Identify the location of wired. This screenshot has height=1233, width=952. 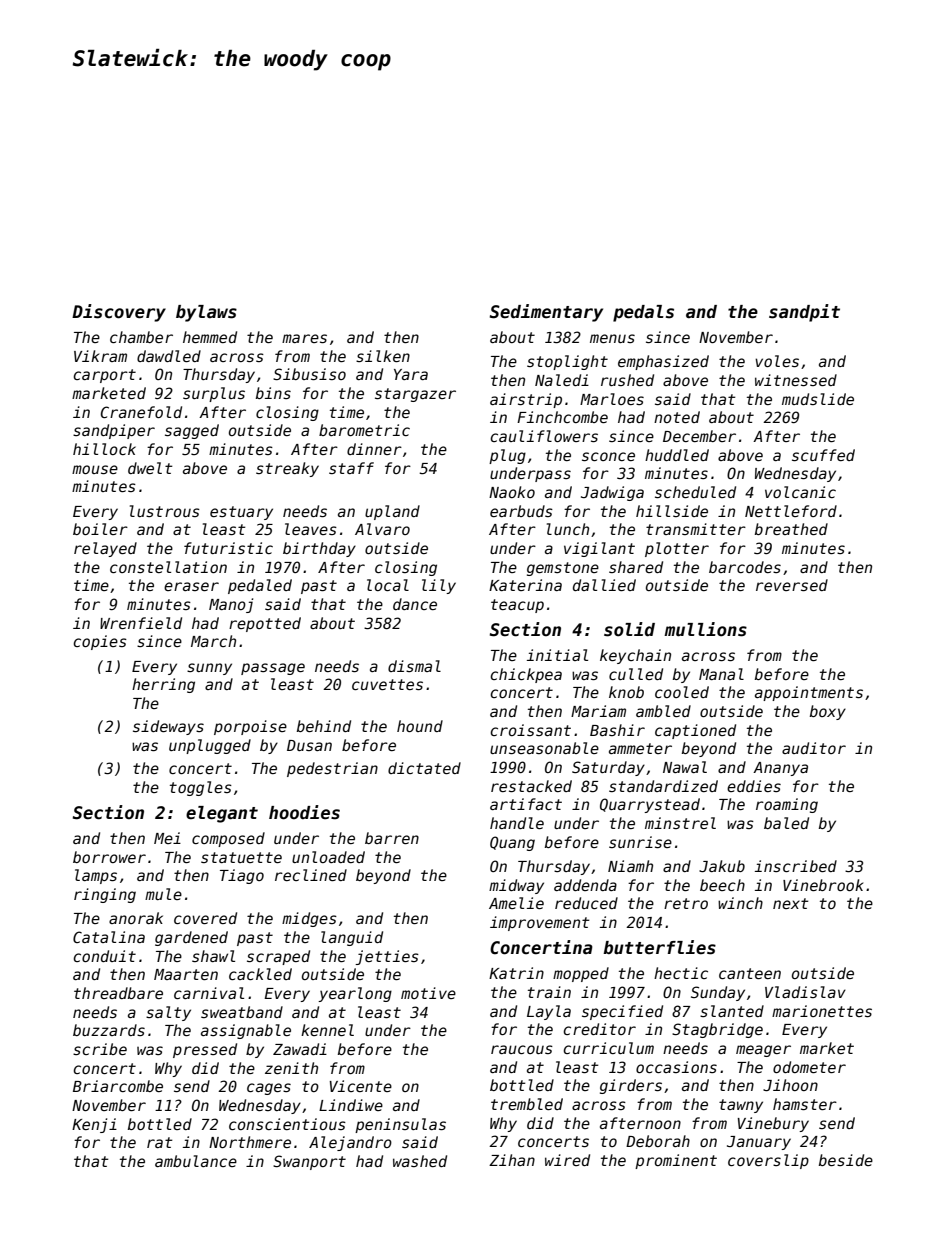
(567, 1160).
